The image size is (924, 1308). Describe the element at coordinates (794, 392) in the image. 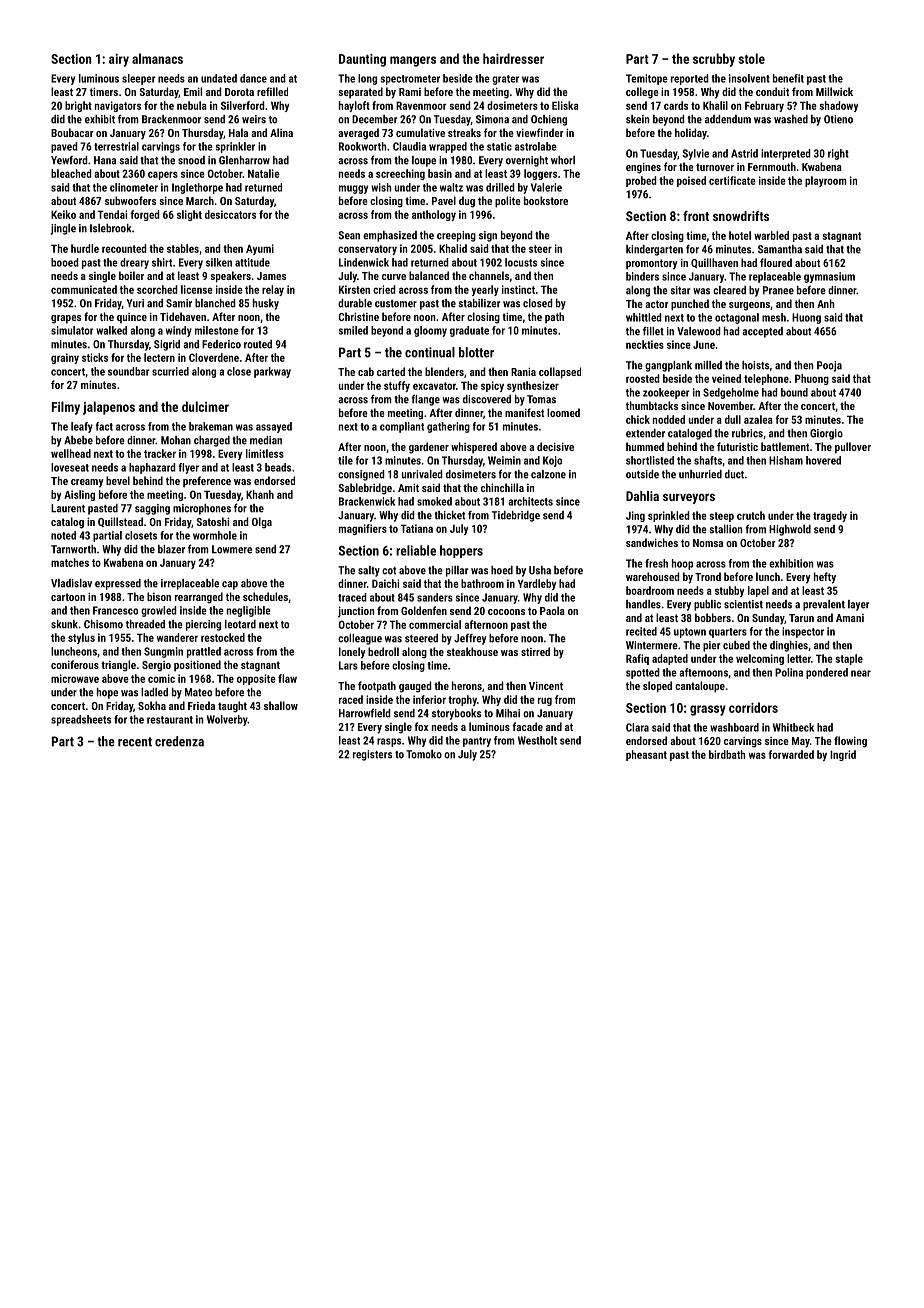

I see `bound` at that location.
